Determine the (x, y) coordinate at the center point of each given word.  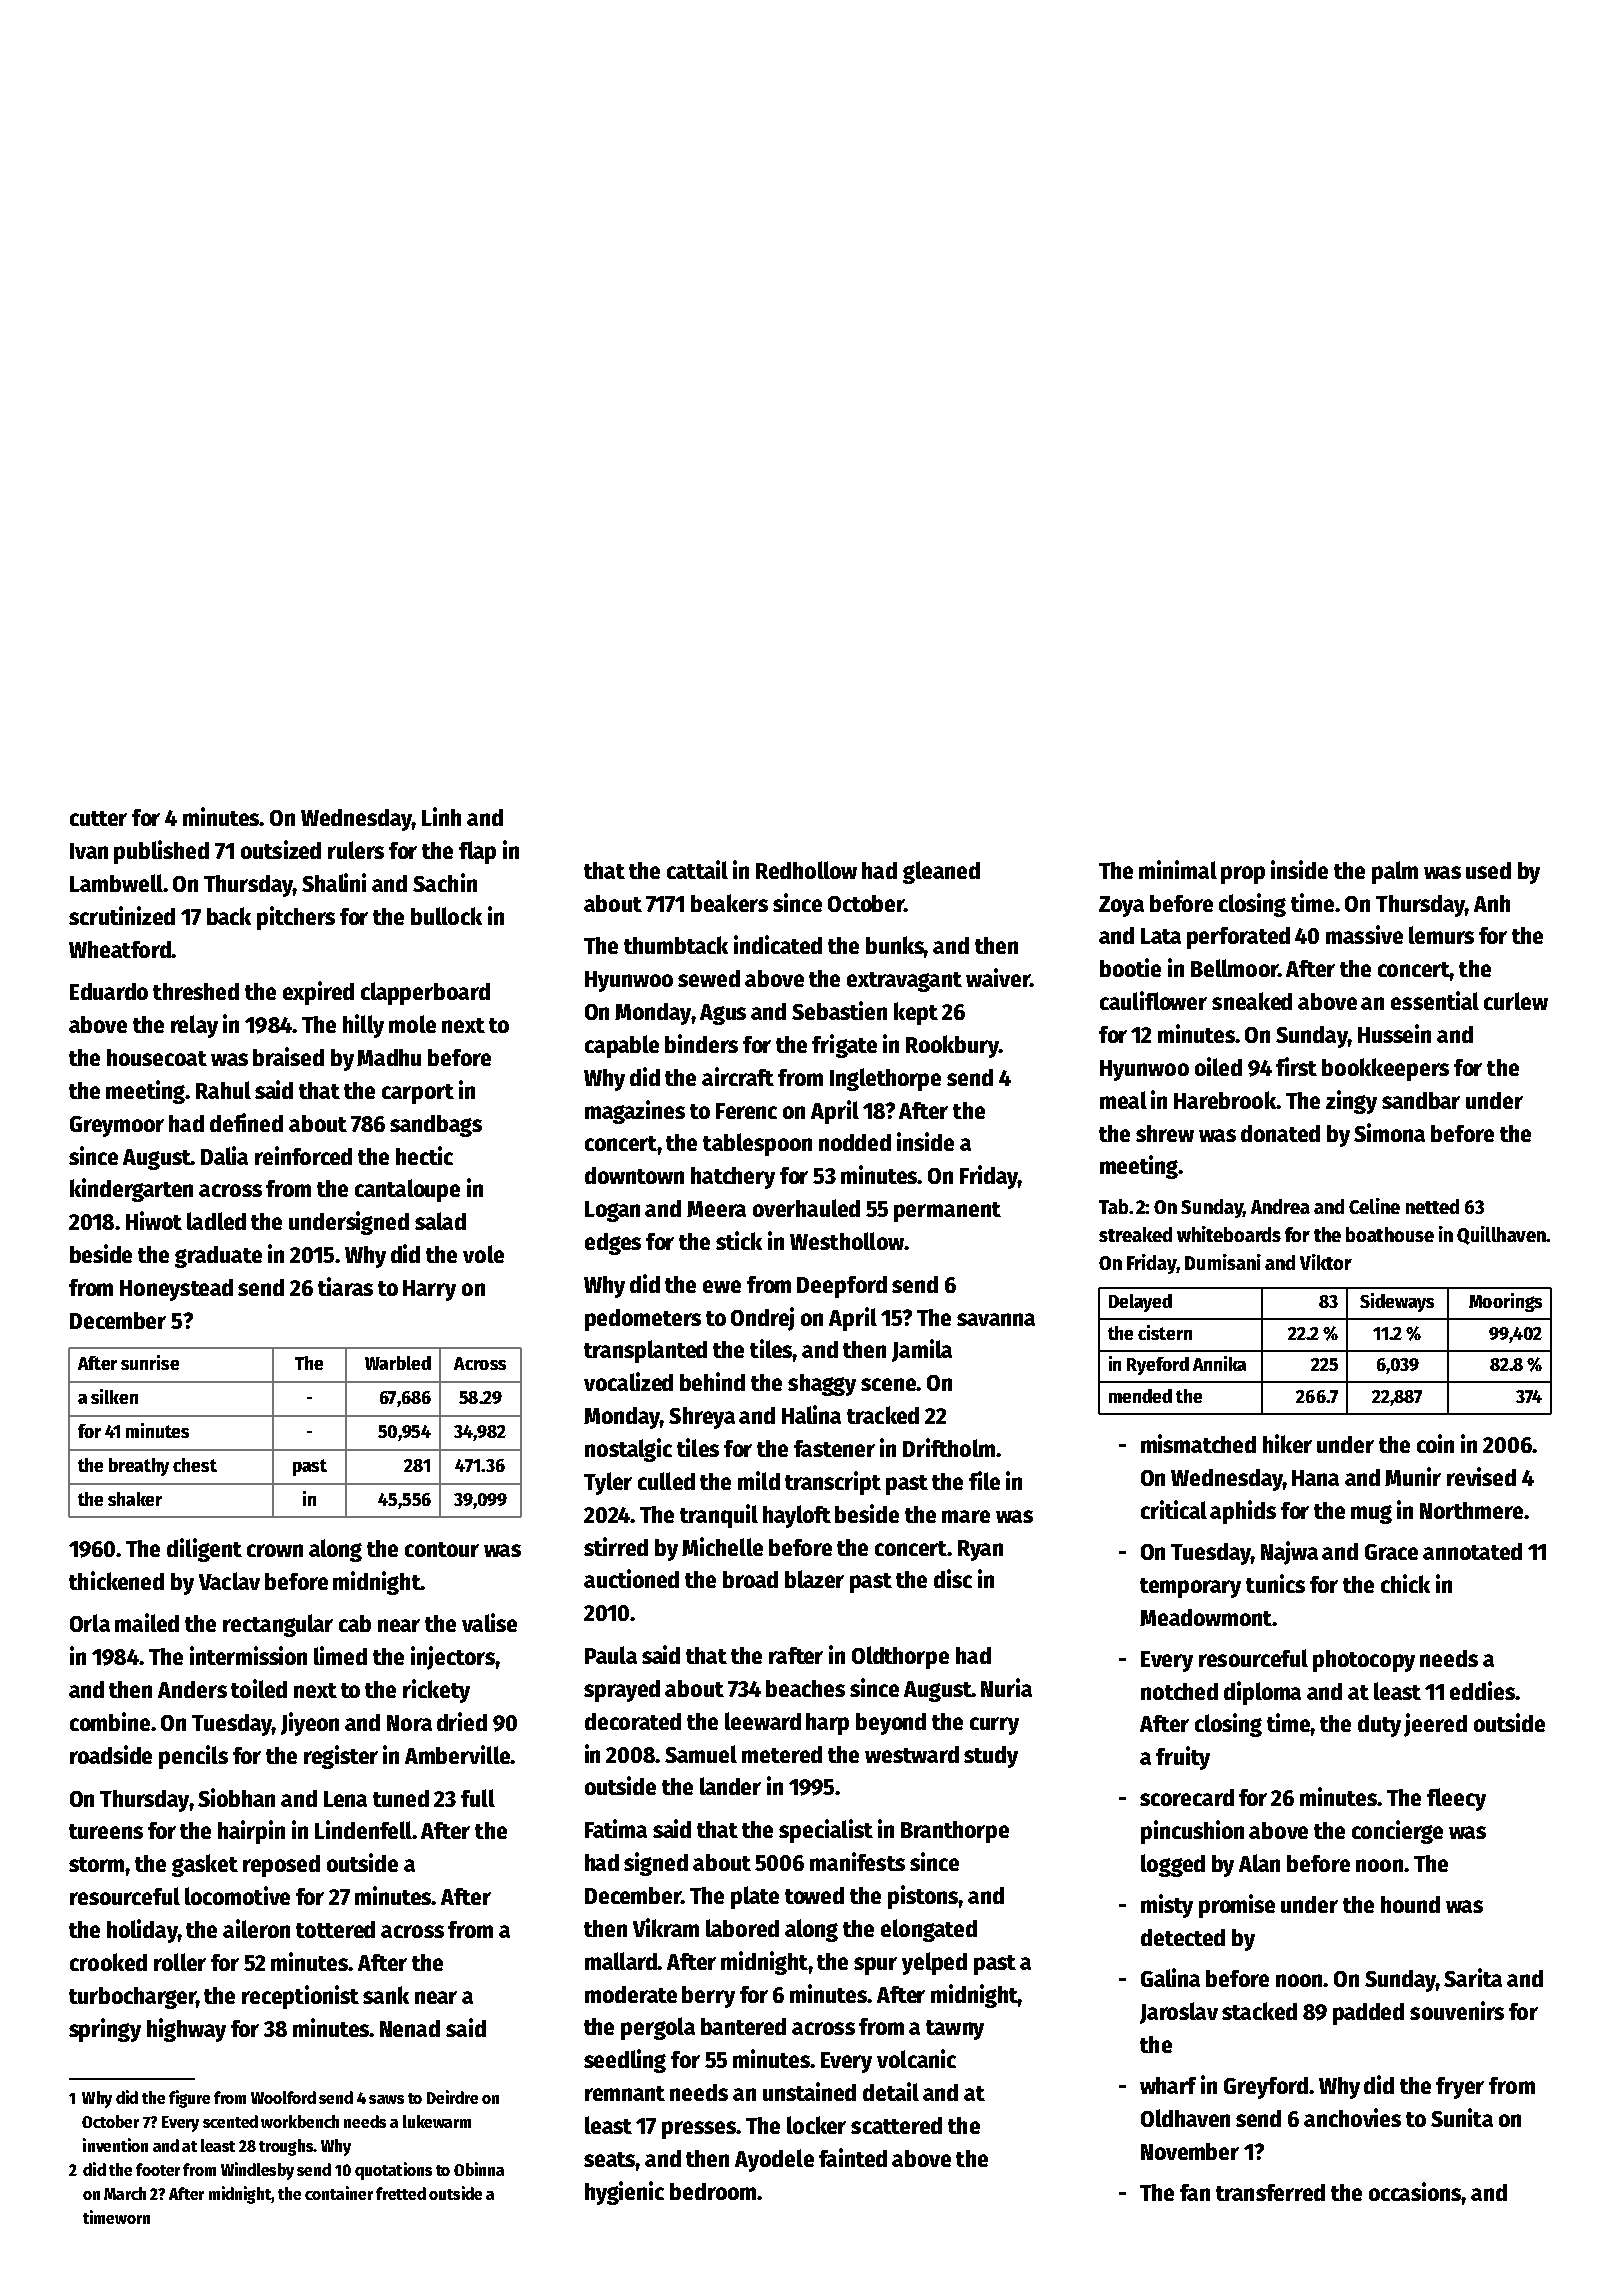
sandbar (1421, 1100)
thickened (116, 1580)
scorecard (1187, 1797)
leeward (763, 1721)
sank (386, 1995)
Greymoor (117, 1126)
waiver (998, 977)
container (339, 2193)
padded (1368, 2014)
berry (708, 1997)
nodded (855, 1142)
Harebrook (1225, 1100)
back (229, 916)
